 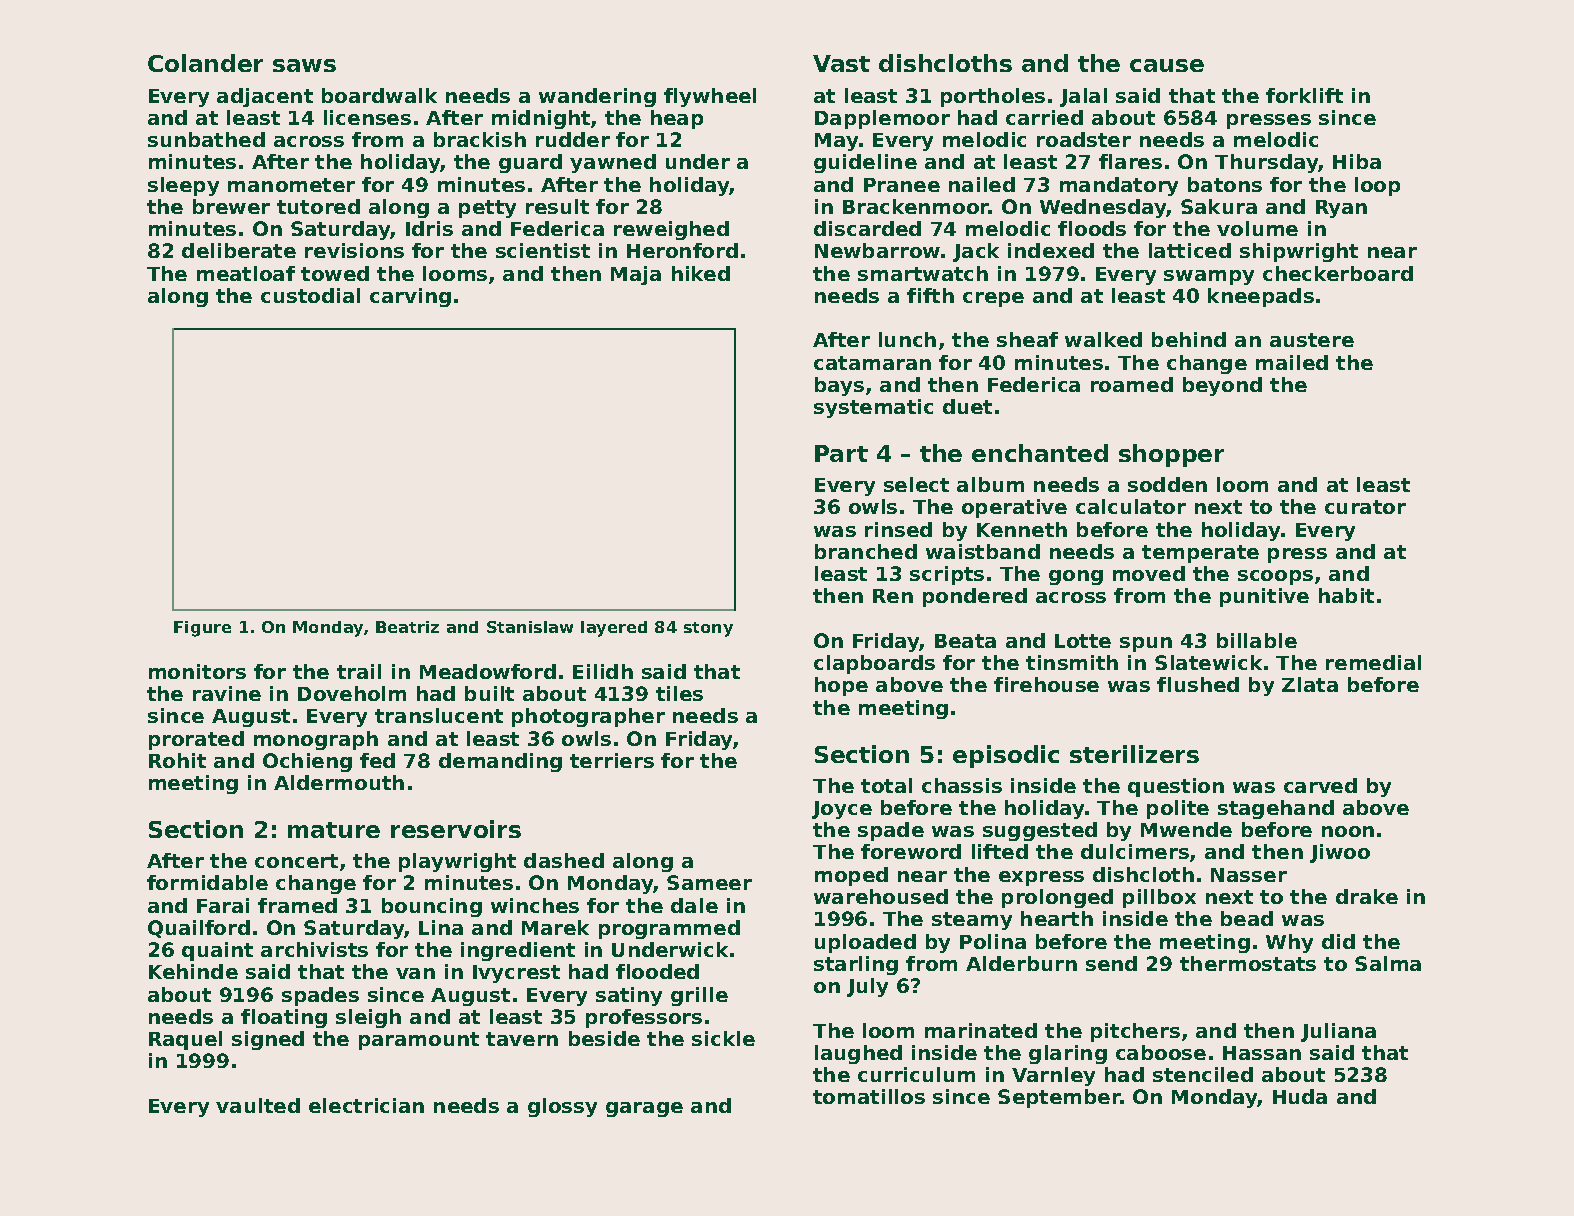 What do you see at coordinates (893, 596) in the screenshot?
I see `Ren` at bounding box center [893, 596].
